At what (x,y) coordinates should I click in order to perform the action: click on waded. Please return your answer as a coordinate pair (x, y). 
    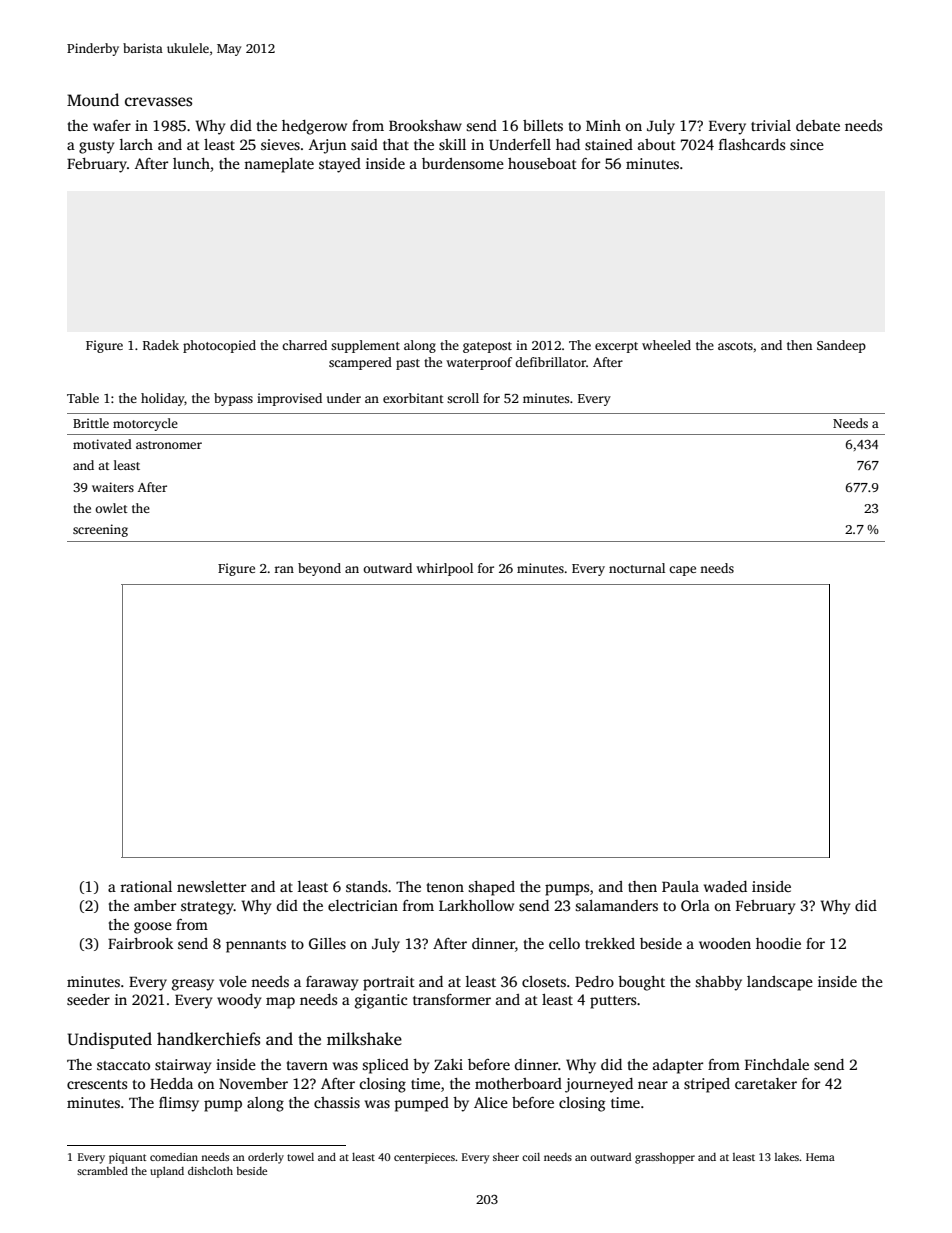
    Looking at the image, I should click on (725, 886).
